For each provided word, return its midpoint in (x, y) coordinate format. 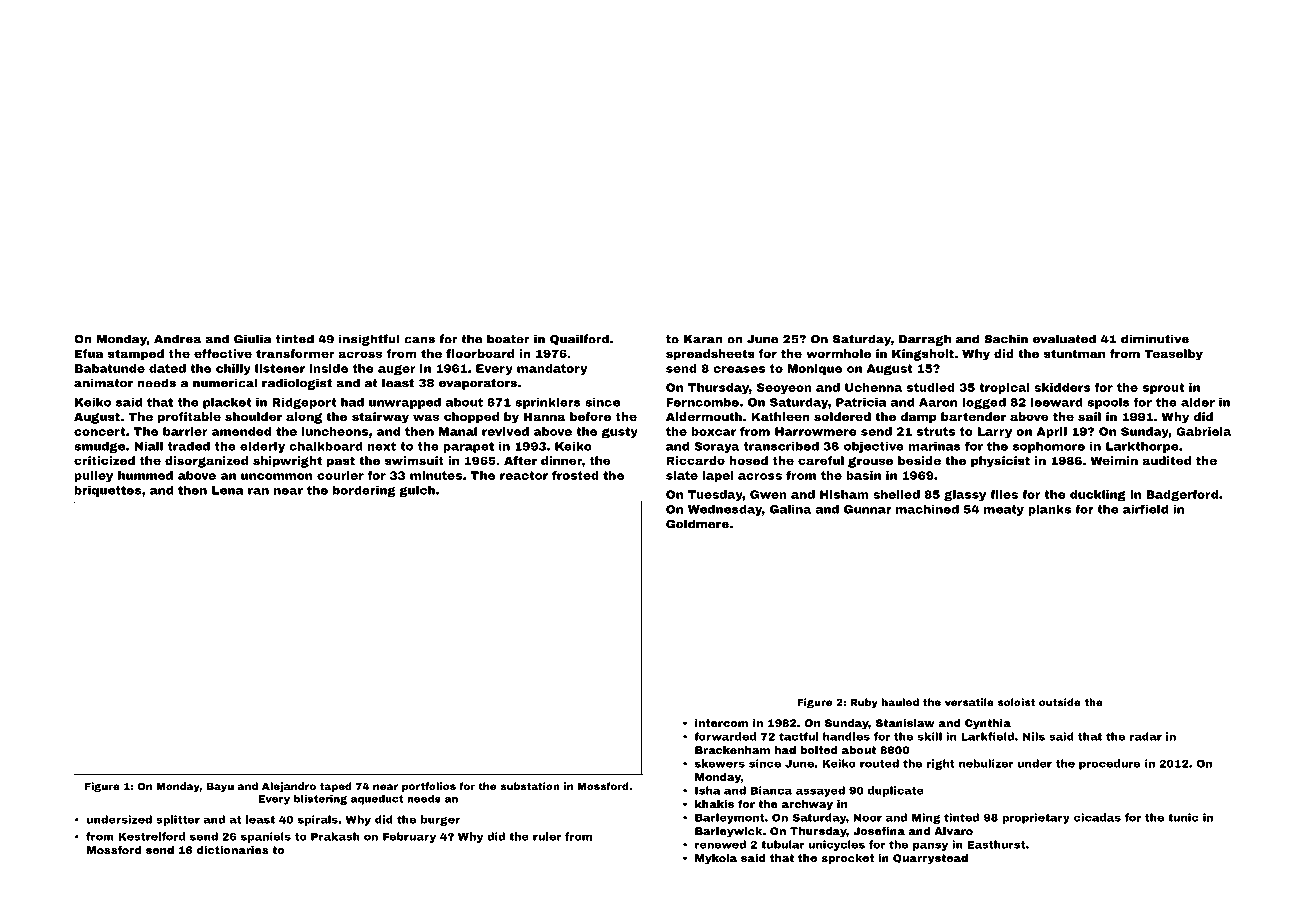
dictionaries (233, 850)
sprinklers (548, 403)
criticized (104, 460)
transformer (295, 353)
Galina (790, 509)
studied (931, 387)
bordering (364, 491)
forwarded (725, 736)
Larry (995, 432)
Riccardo (695, 460)
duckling (1098, 496)
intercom (721, 723)
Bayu (220, 787)
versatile (969, 702)
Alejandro (289, 787)
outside (1060, 702)
